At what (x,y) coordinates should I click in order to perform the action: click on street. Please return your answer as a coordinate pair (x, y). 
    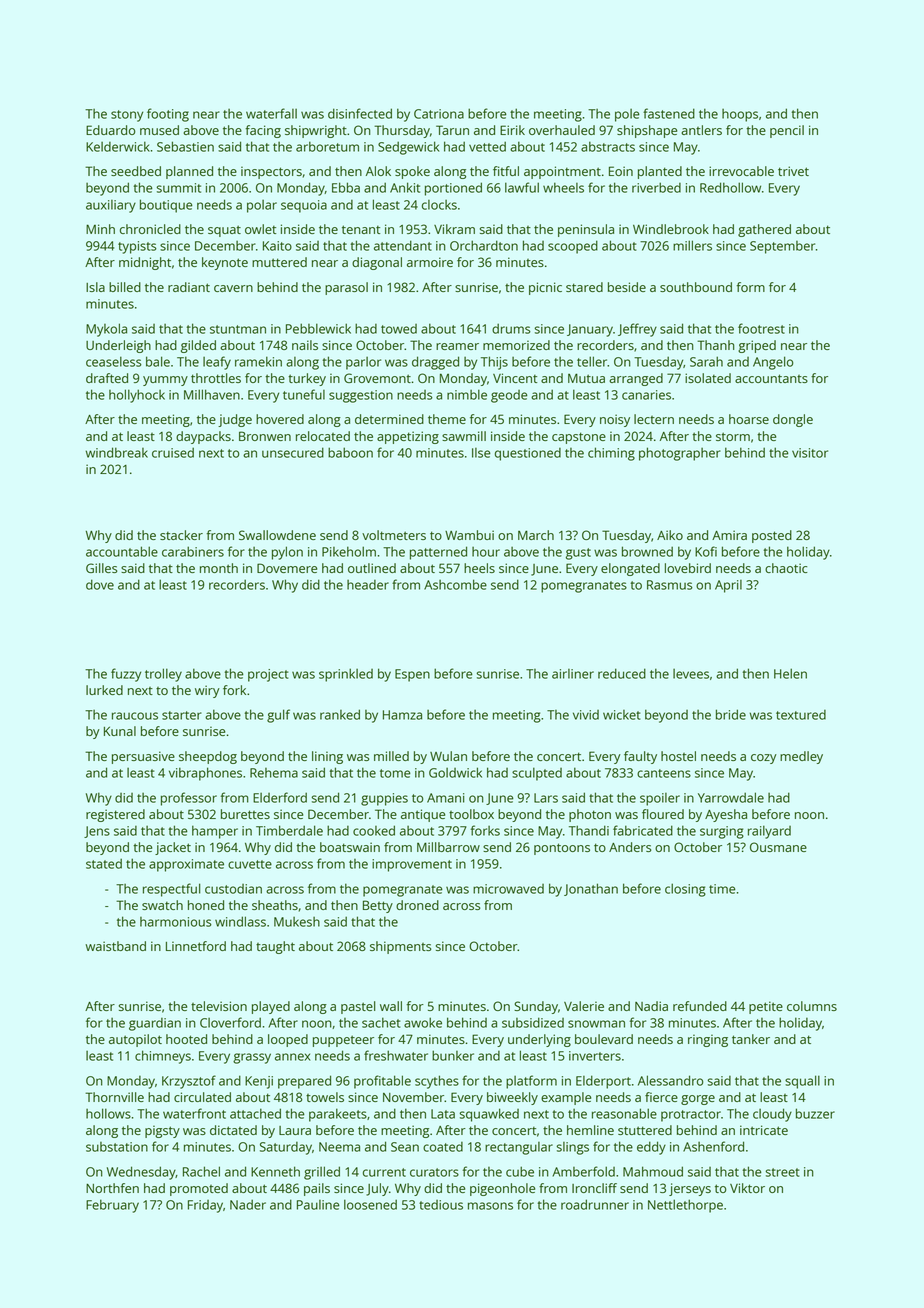
    Looking at the image, I should click on (783, 1172).
